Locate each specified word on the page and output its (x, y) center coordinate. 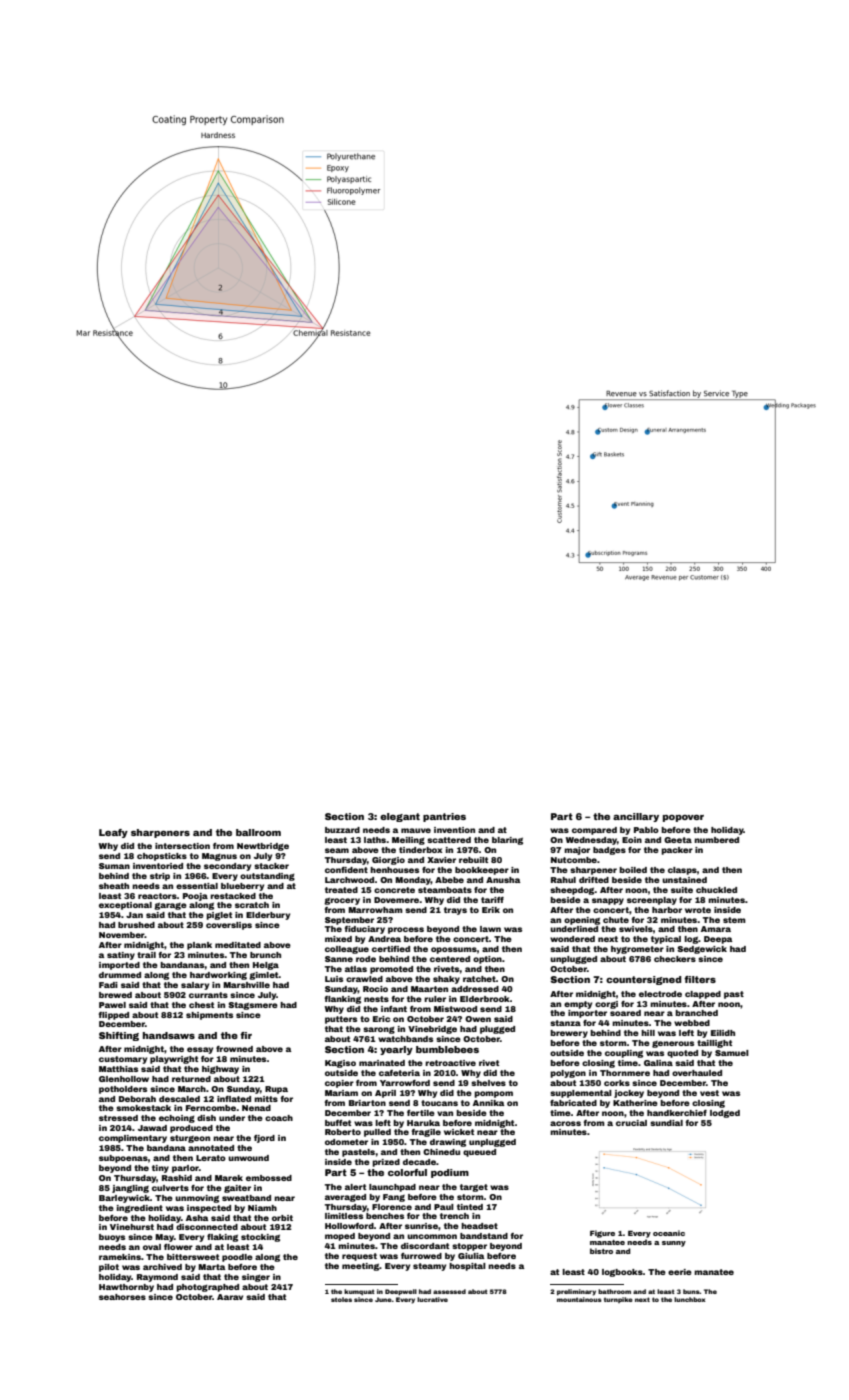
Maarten (429, 989)
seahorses (122, 1297)
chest (201, 1005)
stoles (341, 1299)
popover (683, 818)
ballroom (258, 832)
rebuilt (473, 860)
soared (625, 1013)
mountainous (579, 1299)
